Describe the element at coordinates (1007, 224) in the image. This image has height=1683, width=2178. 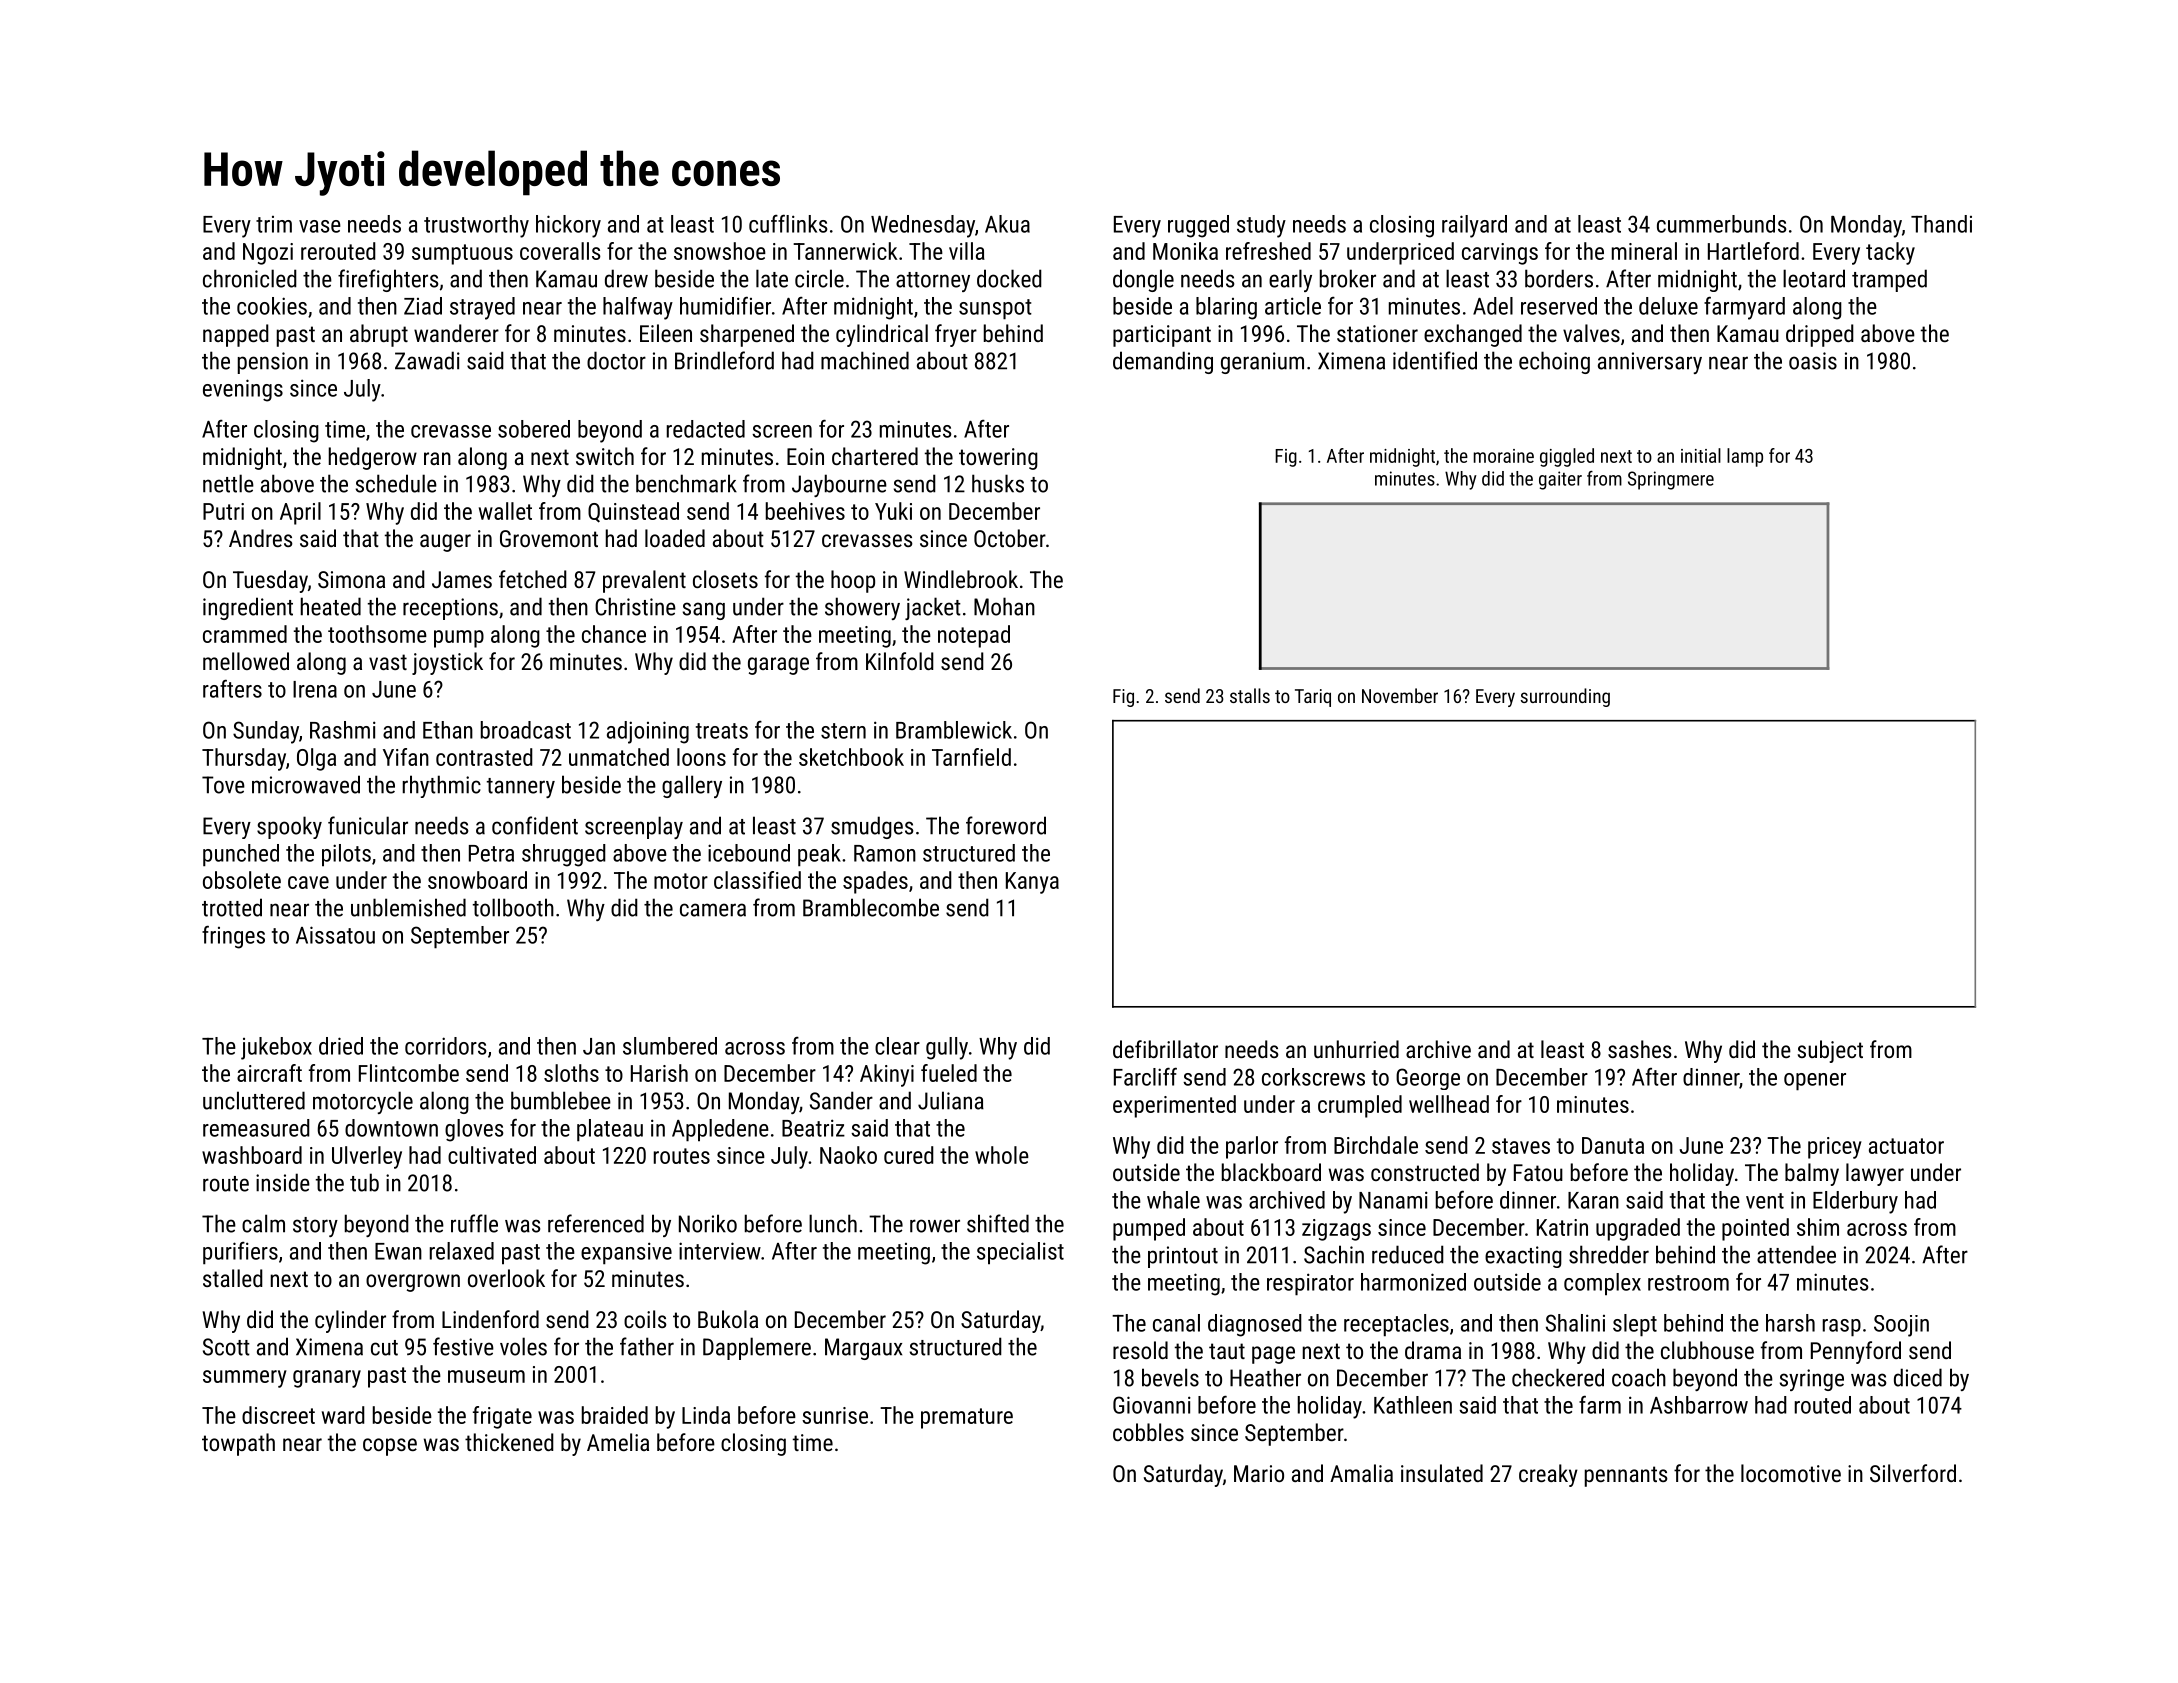
I see `Akua` at that location.
